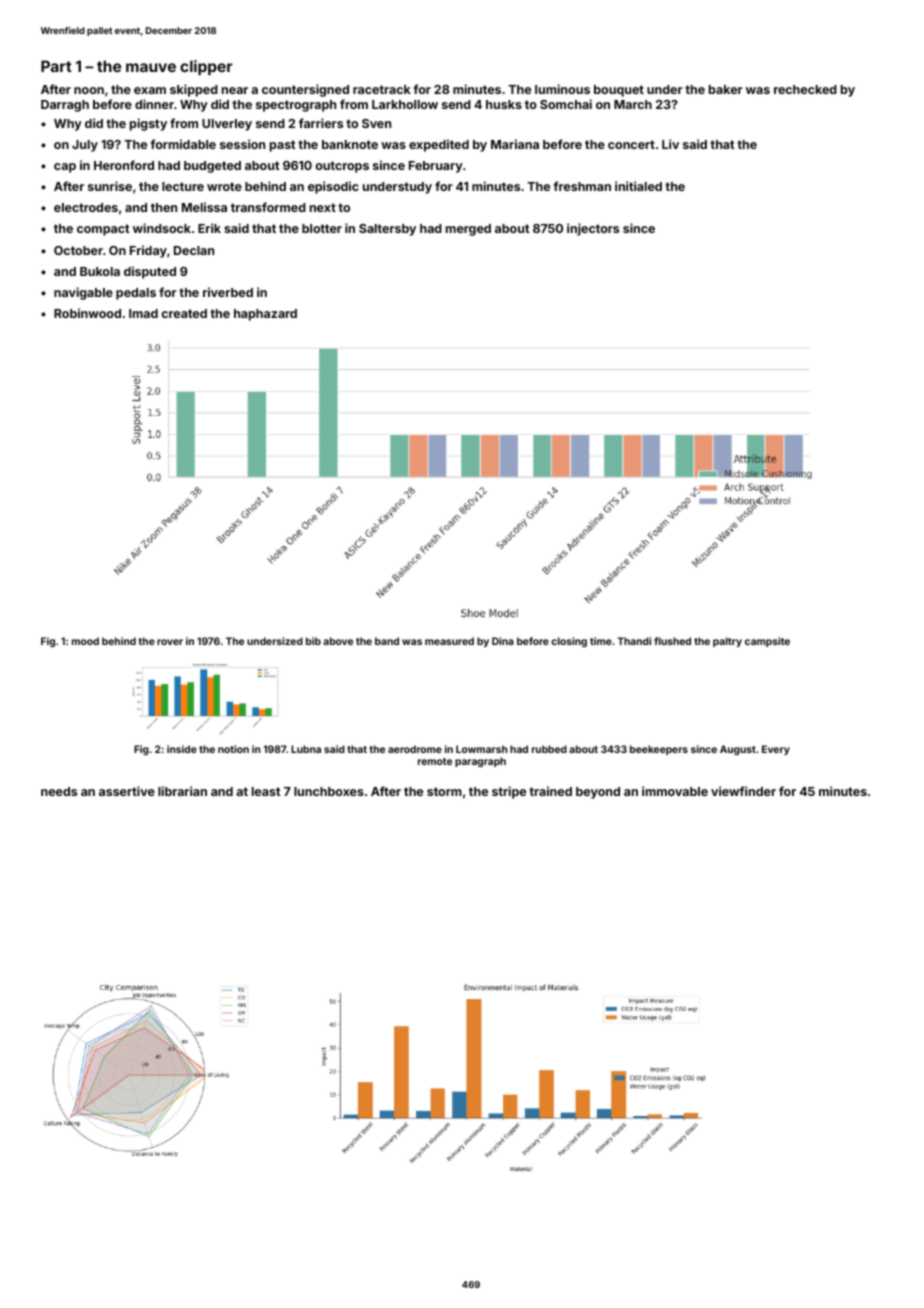 Image resolution: width=924 pixels, height=1308 pixels. Describe the element at coordinates (503, 641) in the screenshot. I see `Dina` at that location.
